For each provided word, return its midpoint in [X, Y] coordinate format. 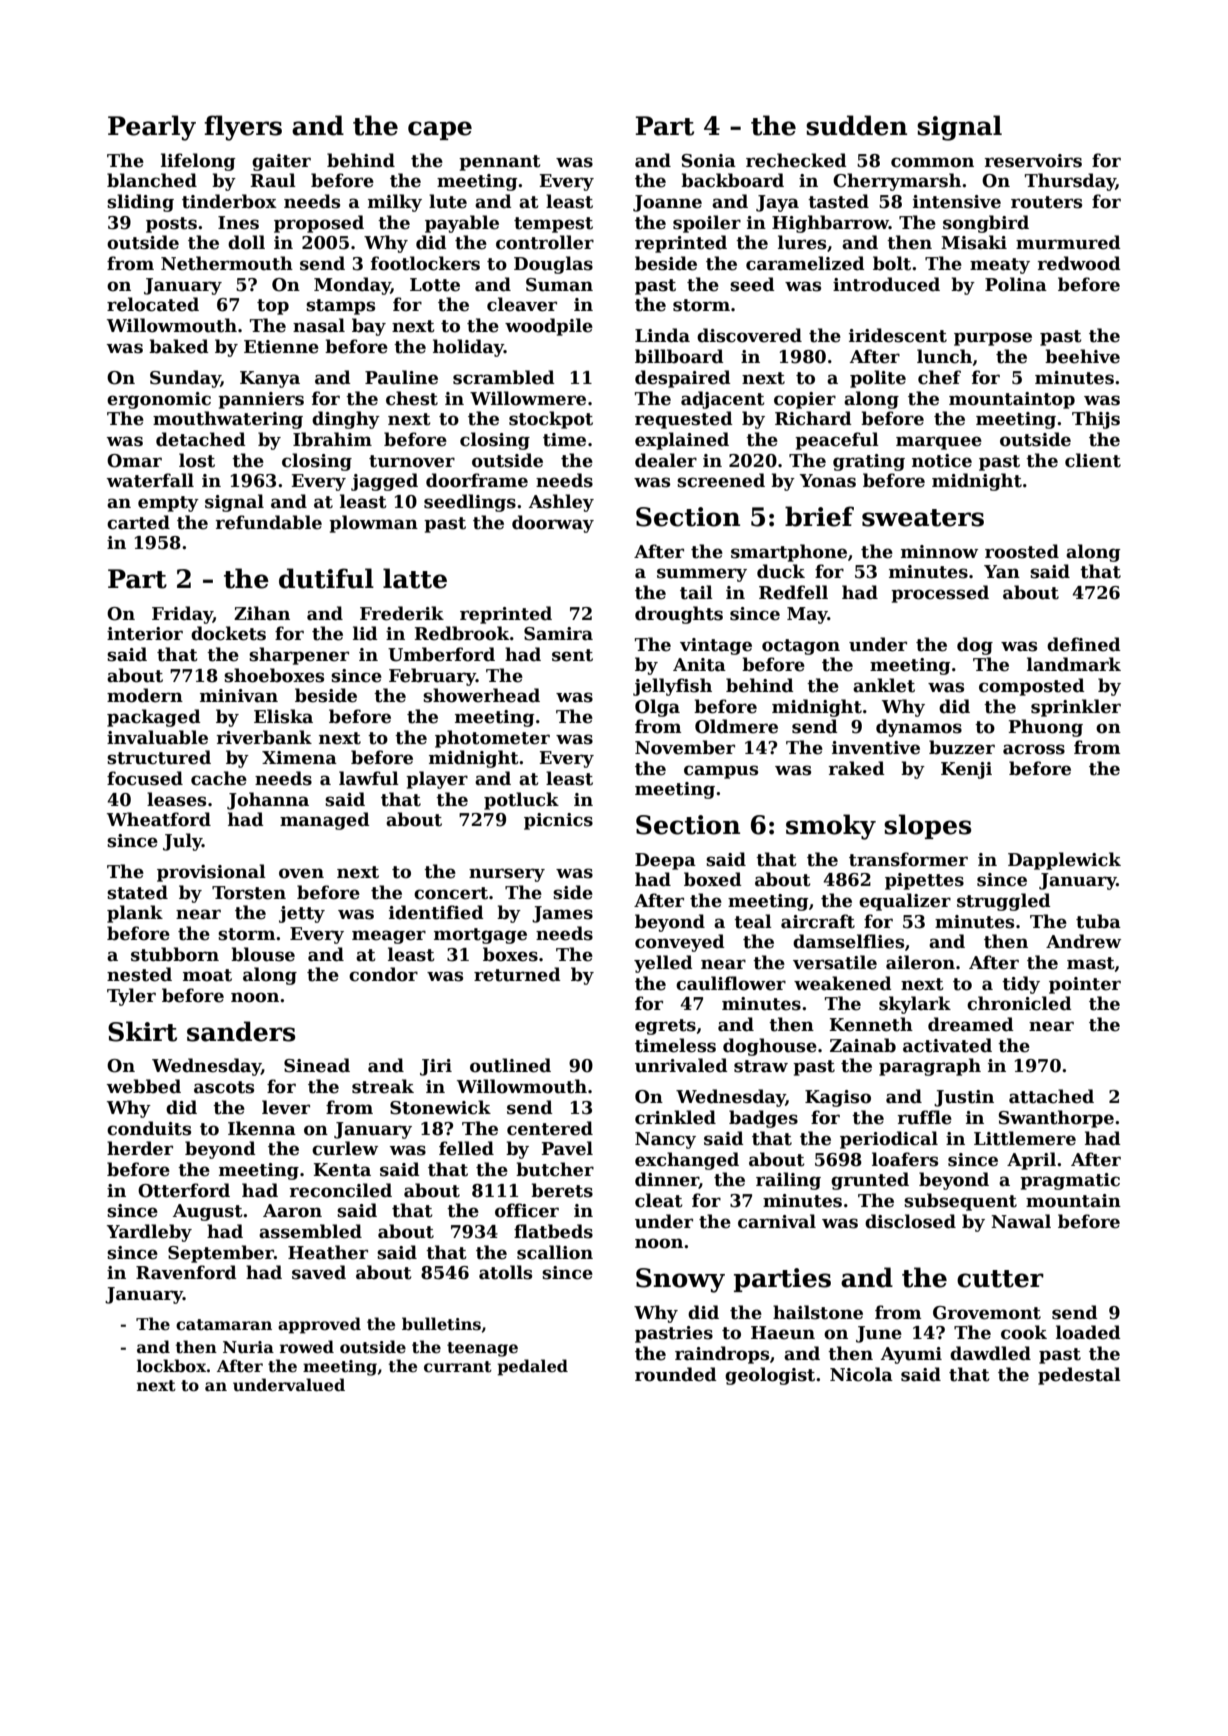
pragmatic [1070, 1181]
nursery [507, 875]
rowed [307, 1347]
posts [171, 225]
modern [145, 695]
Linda [662, 335]
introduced [886, 284]
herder [140, 1148]
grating [869, 462]
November [685, 747]
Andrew [1083, 941]
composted [1032, 687]
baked [179, 346]
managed [325, 821]
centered [550, 1128]
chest [412, 398]
